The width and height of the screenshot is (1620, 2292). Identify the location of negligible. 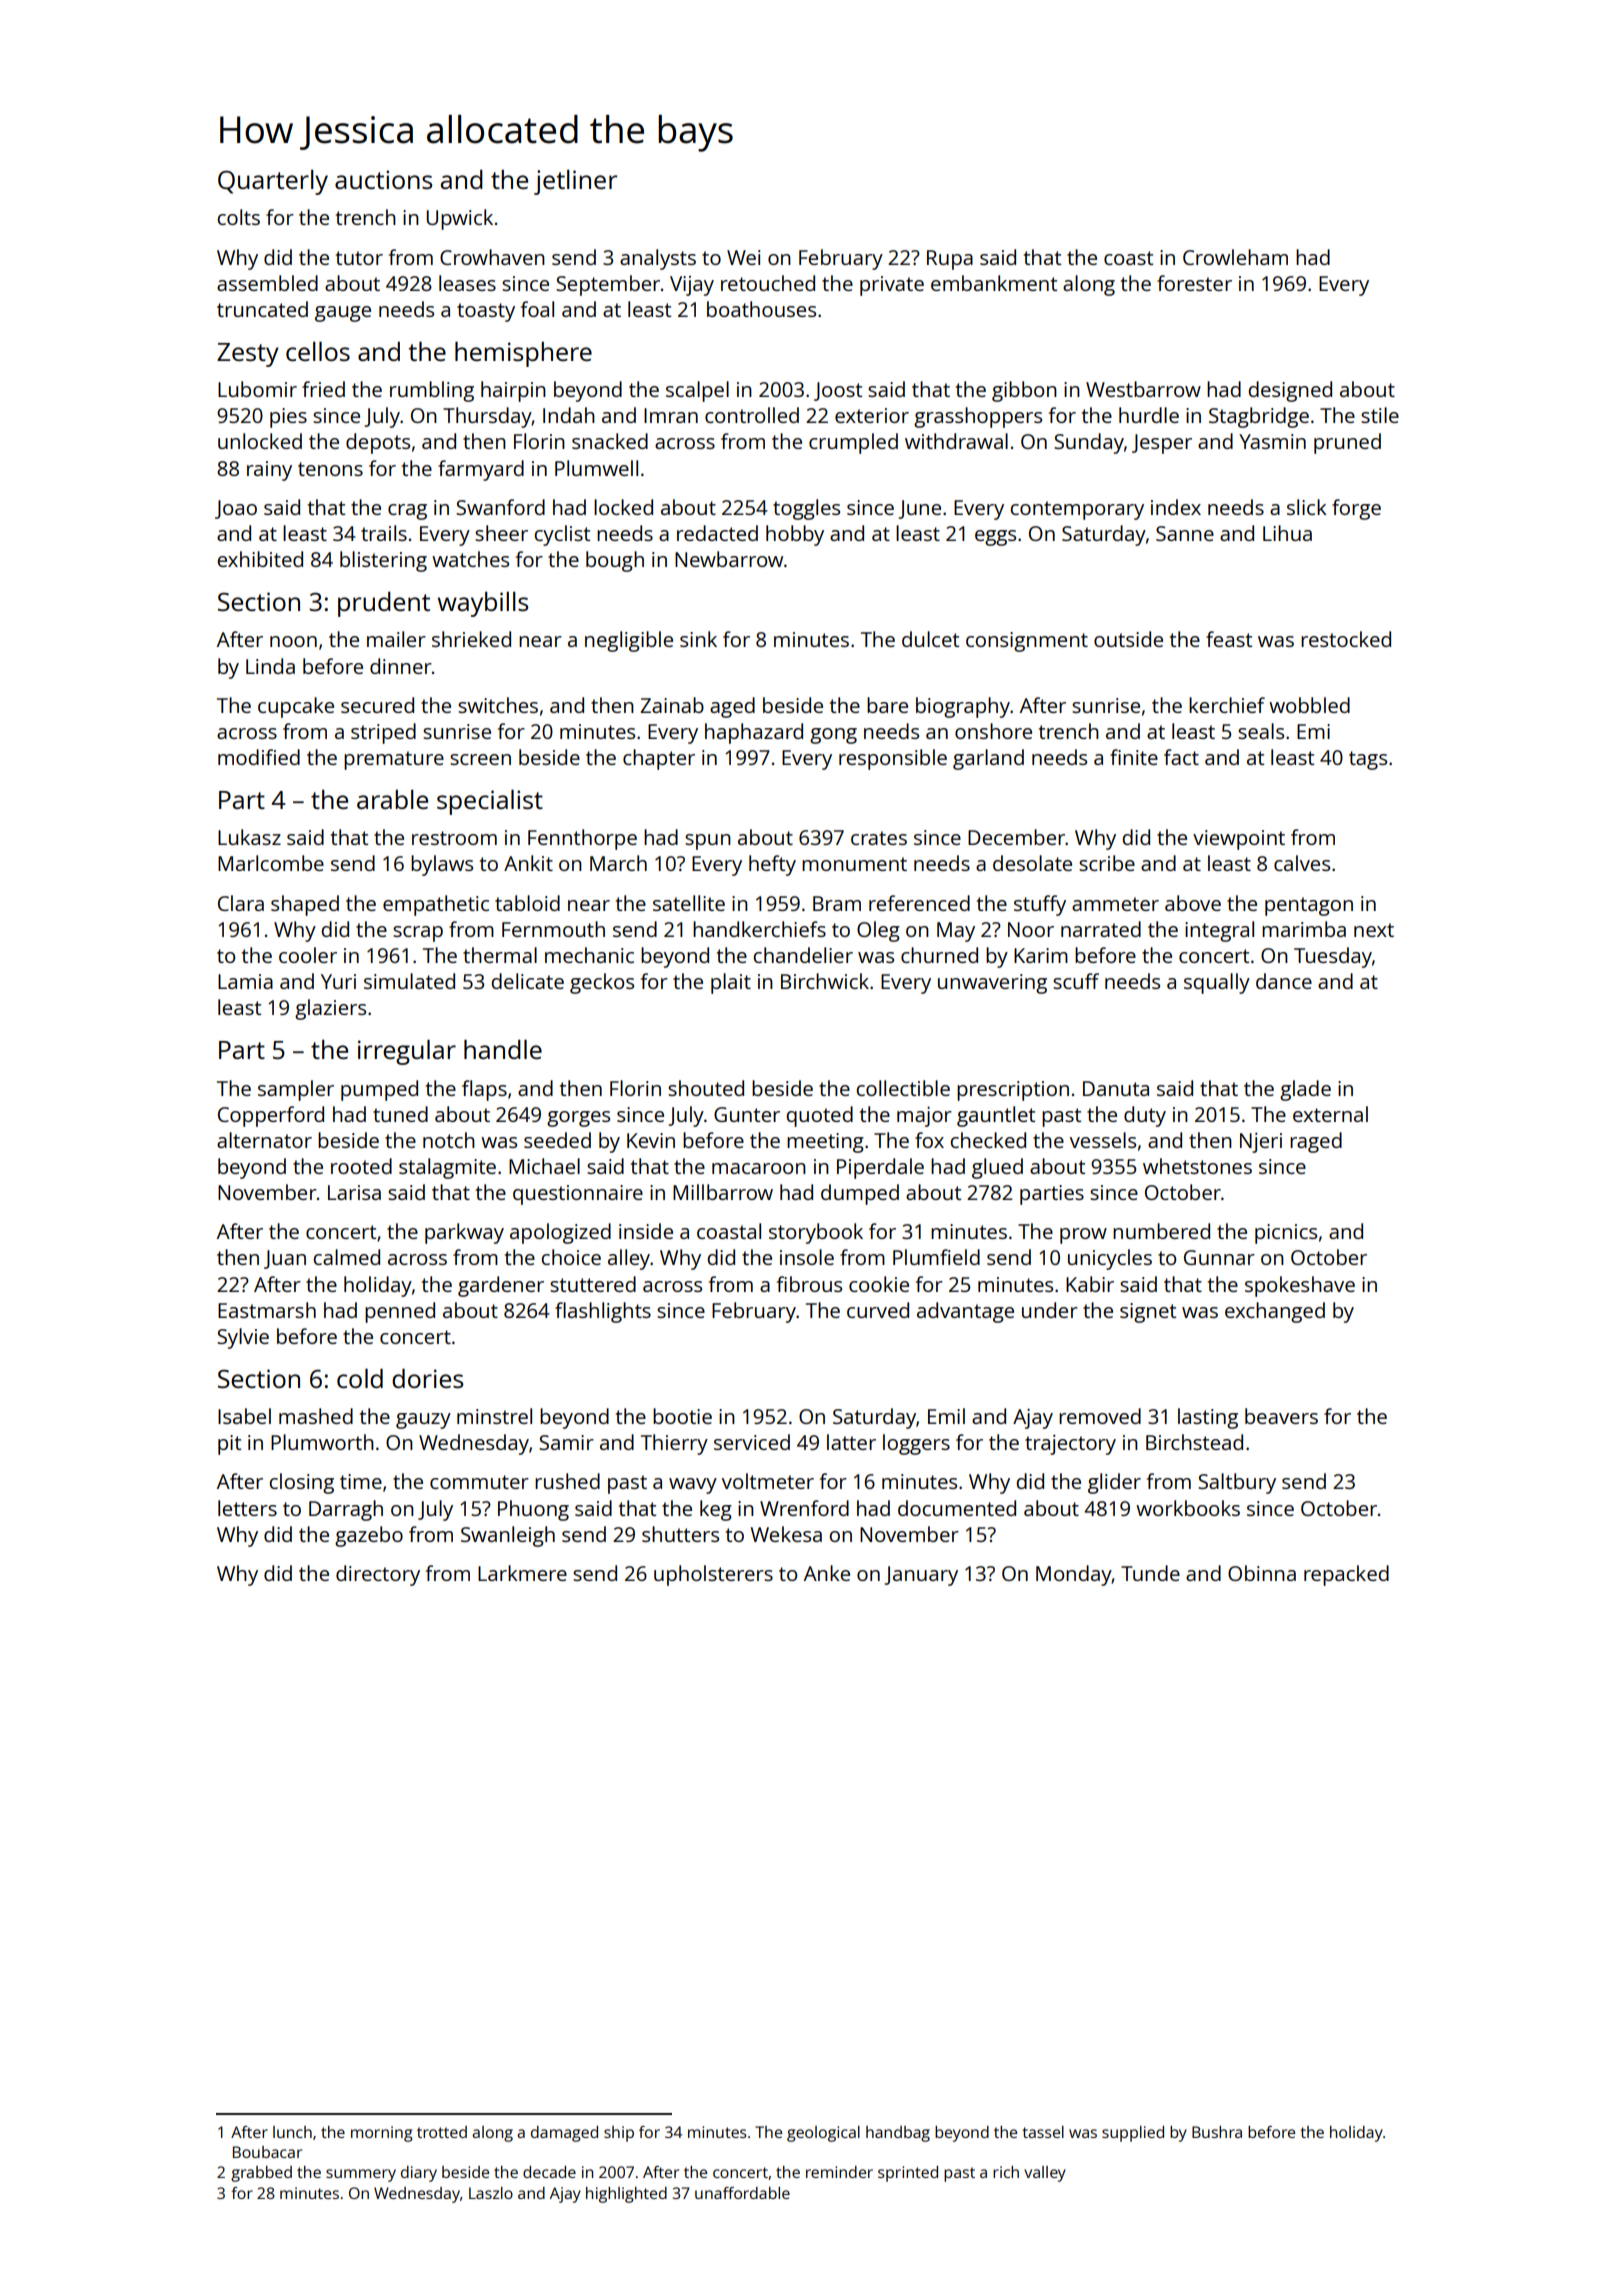
(629, 641).
